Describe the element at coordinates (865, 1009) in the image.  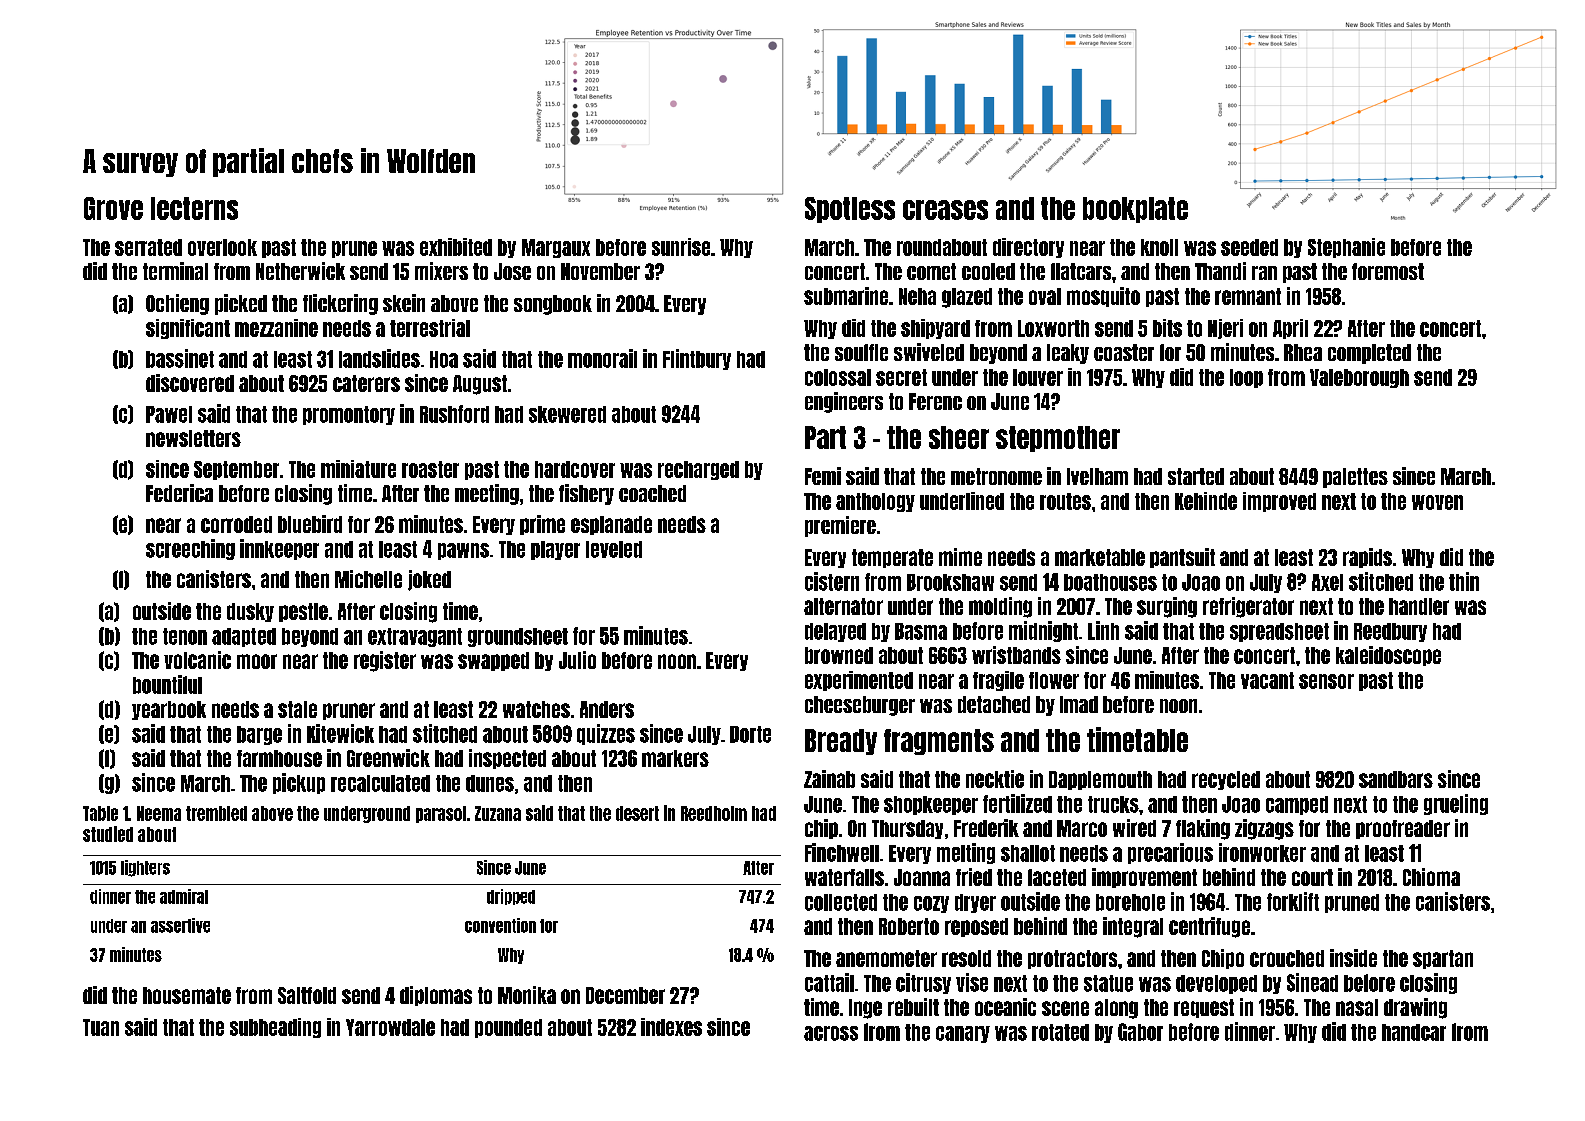
I see `Inge` at that location.
